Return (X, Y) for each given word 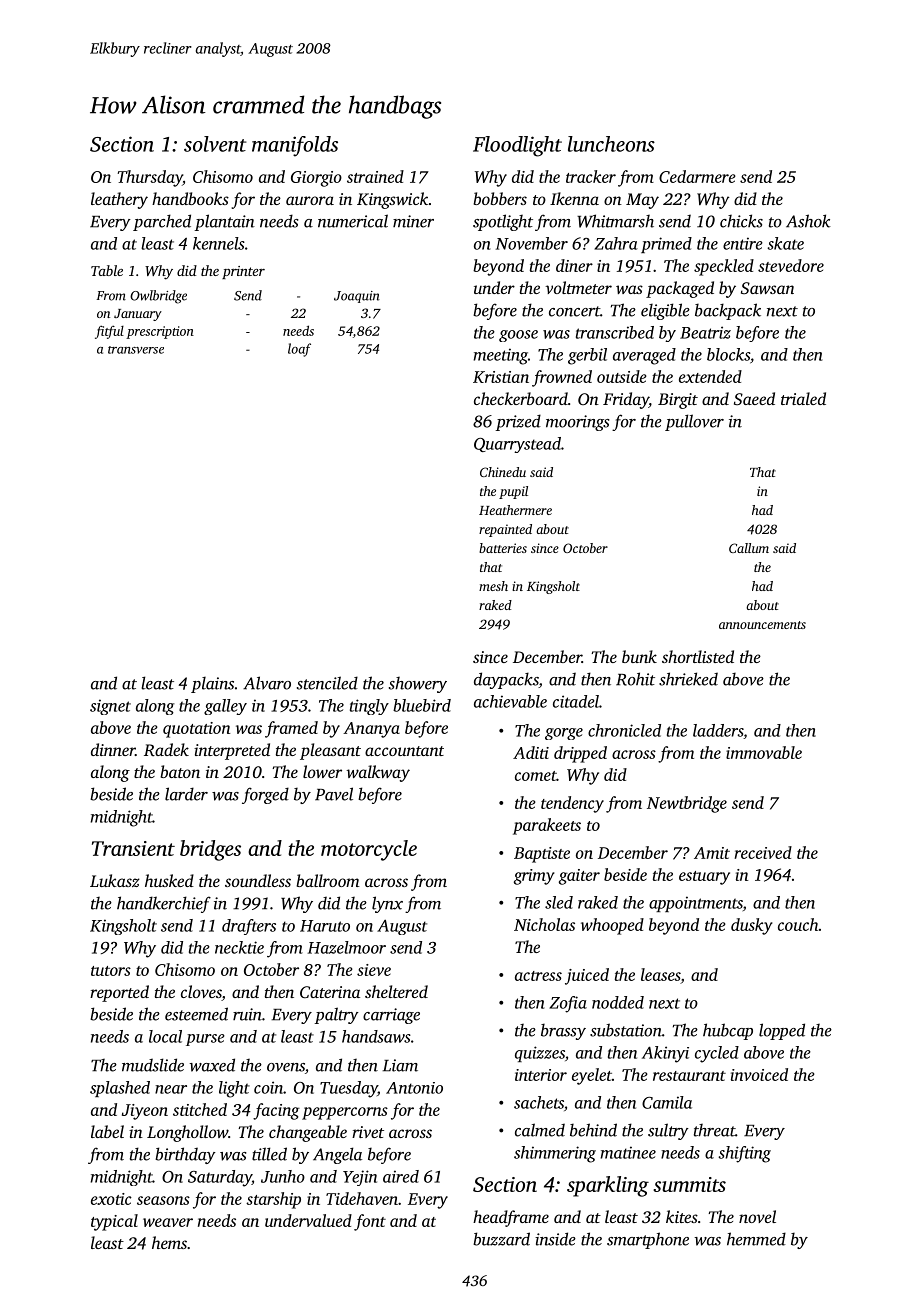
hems (169, 1242)
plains (212, 685)
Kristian (501, 377)
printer (243, 272)
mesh (493, 586)
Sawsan (767, 288)
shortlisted (698, 656)
